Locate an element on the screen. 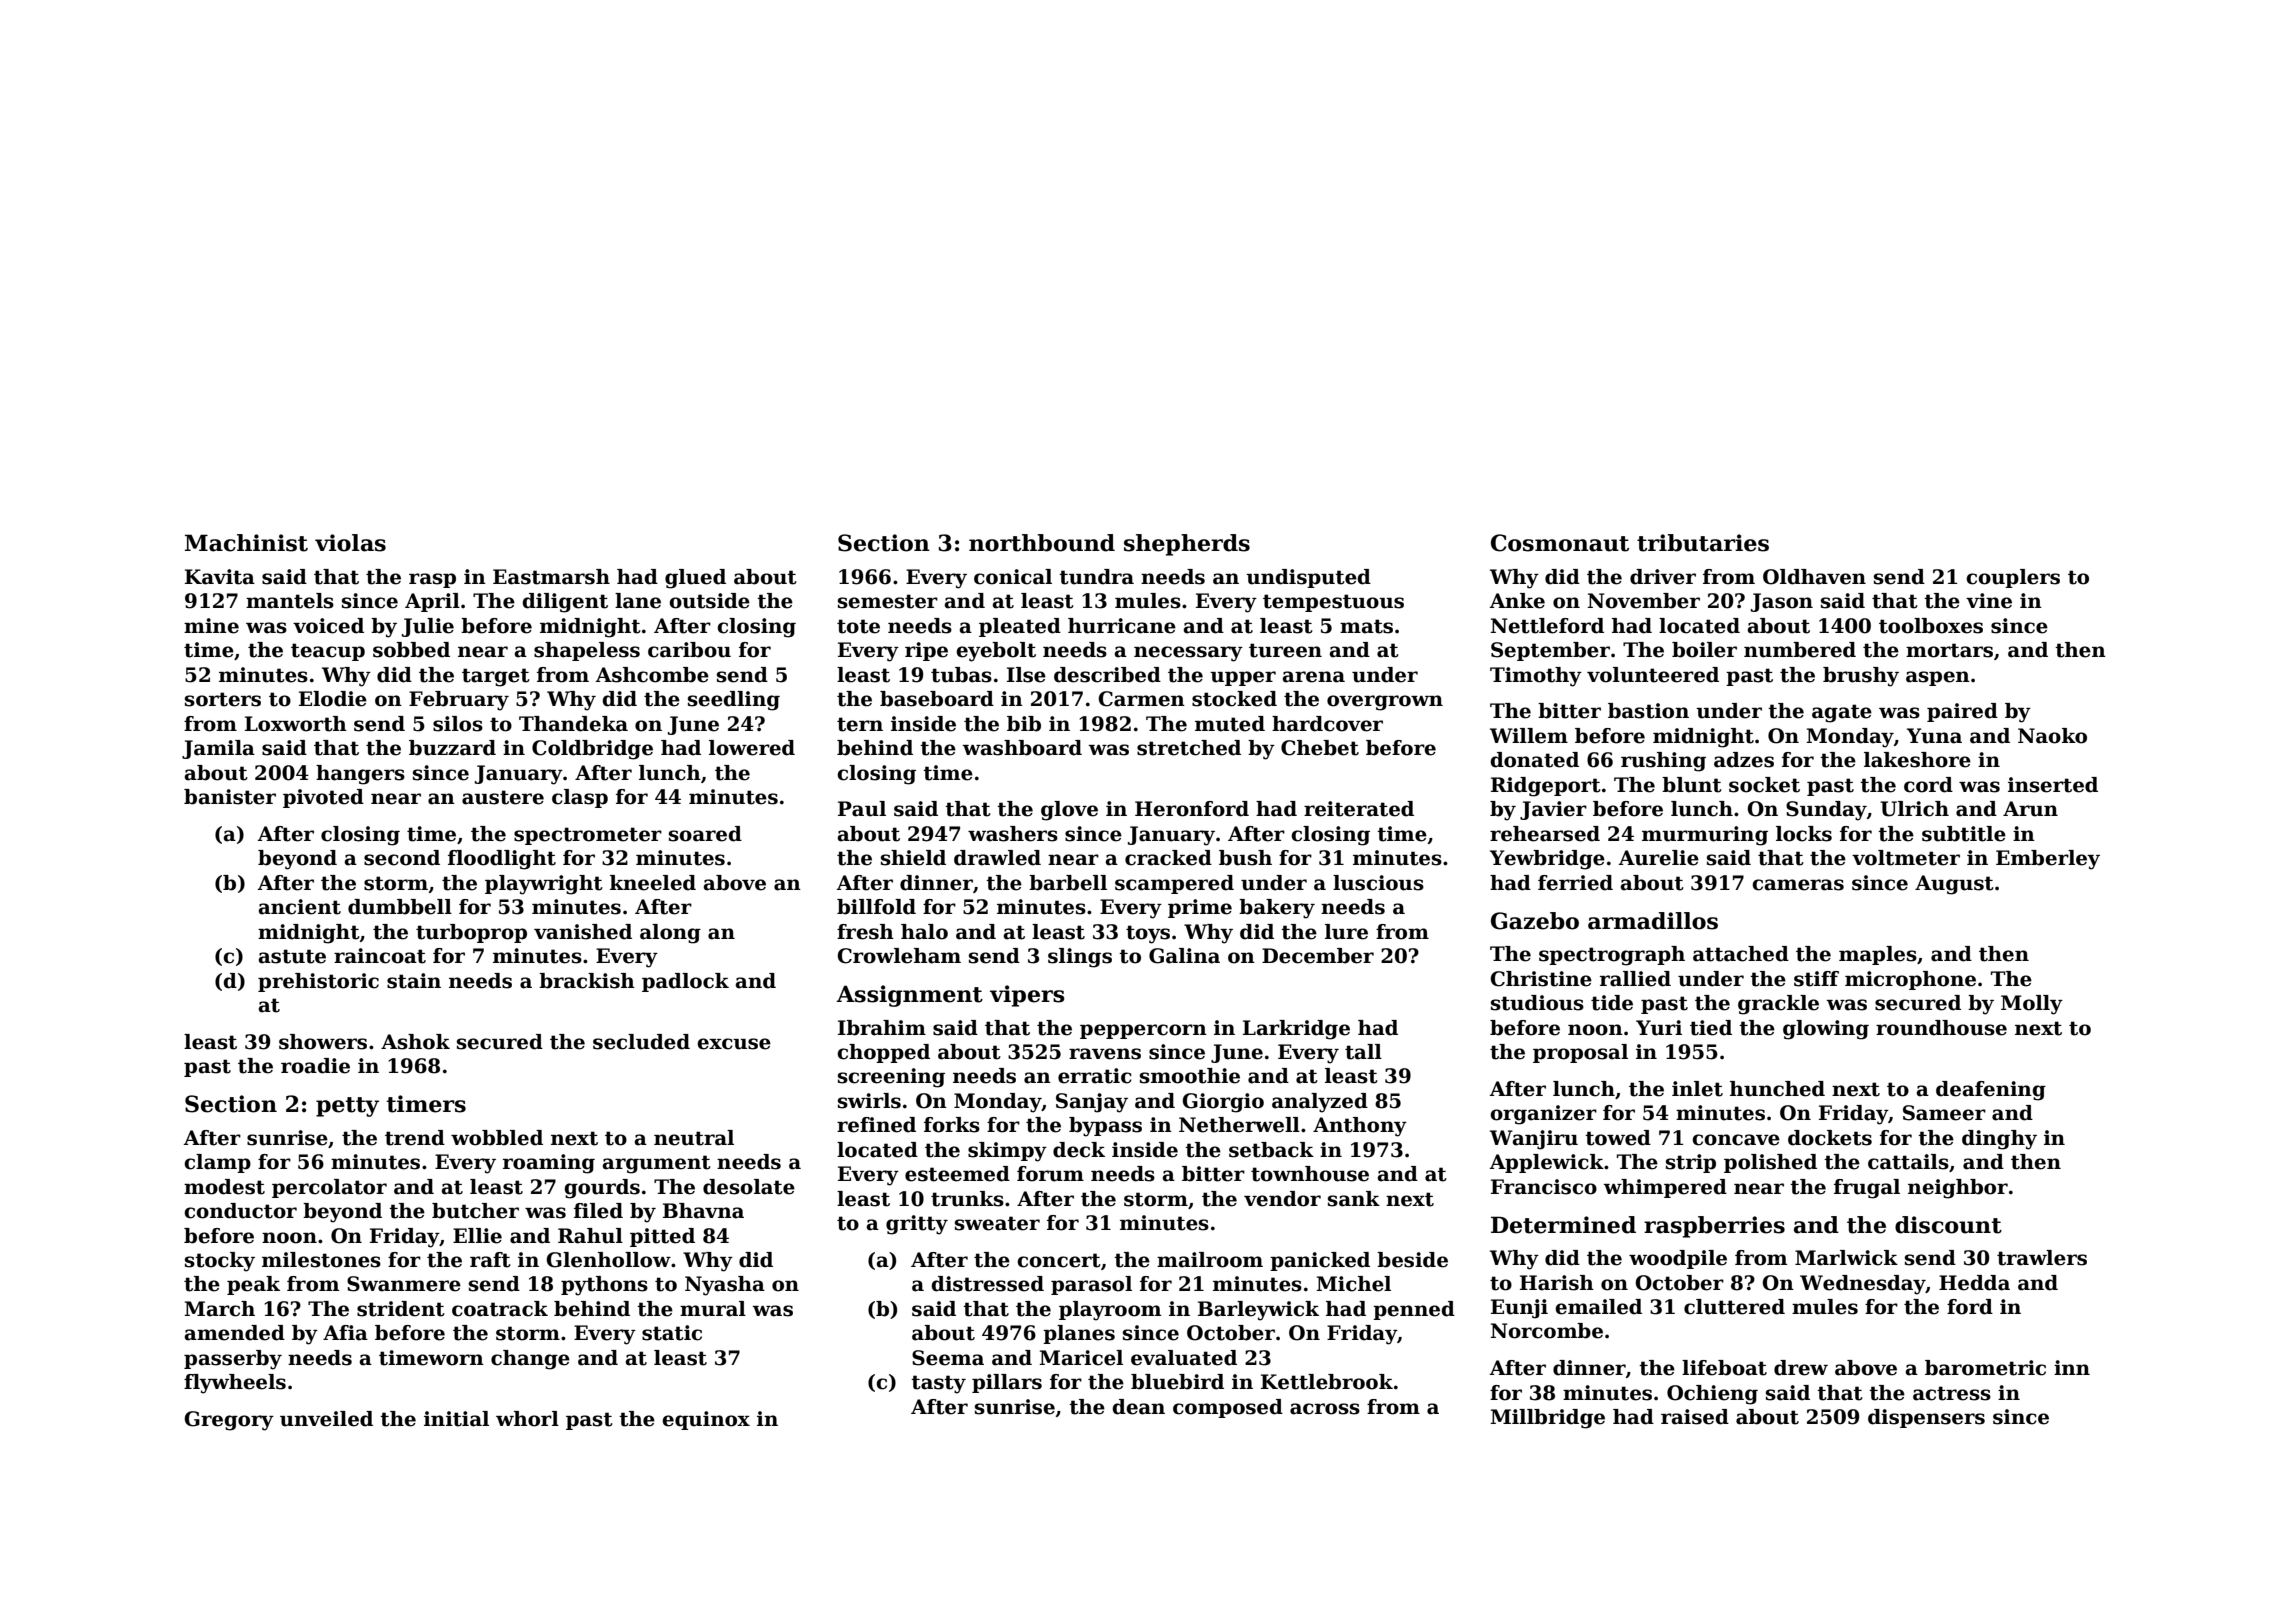  Sameer is located at coordinates (1944, 1113).
